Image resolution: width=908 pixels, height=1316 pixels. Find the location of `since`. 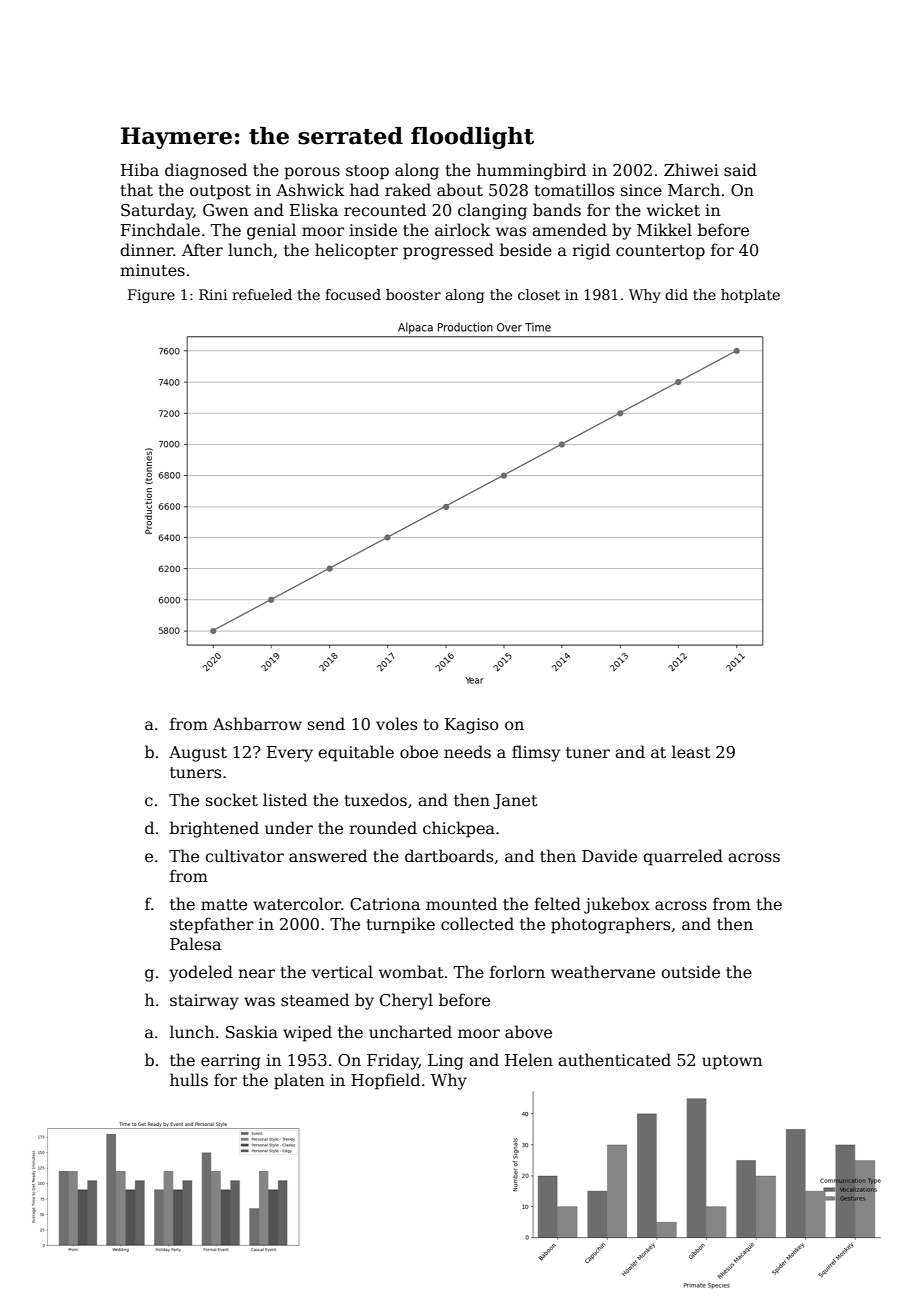

since is located at coordinates (641, 190).
